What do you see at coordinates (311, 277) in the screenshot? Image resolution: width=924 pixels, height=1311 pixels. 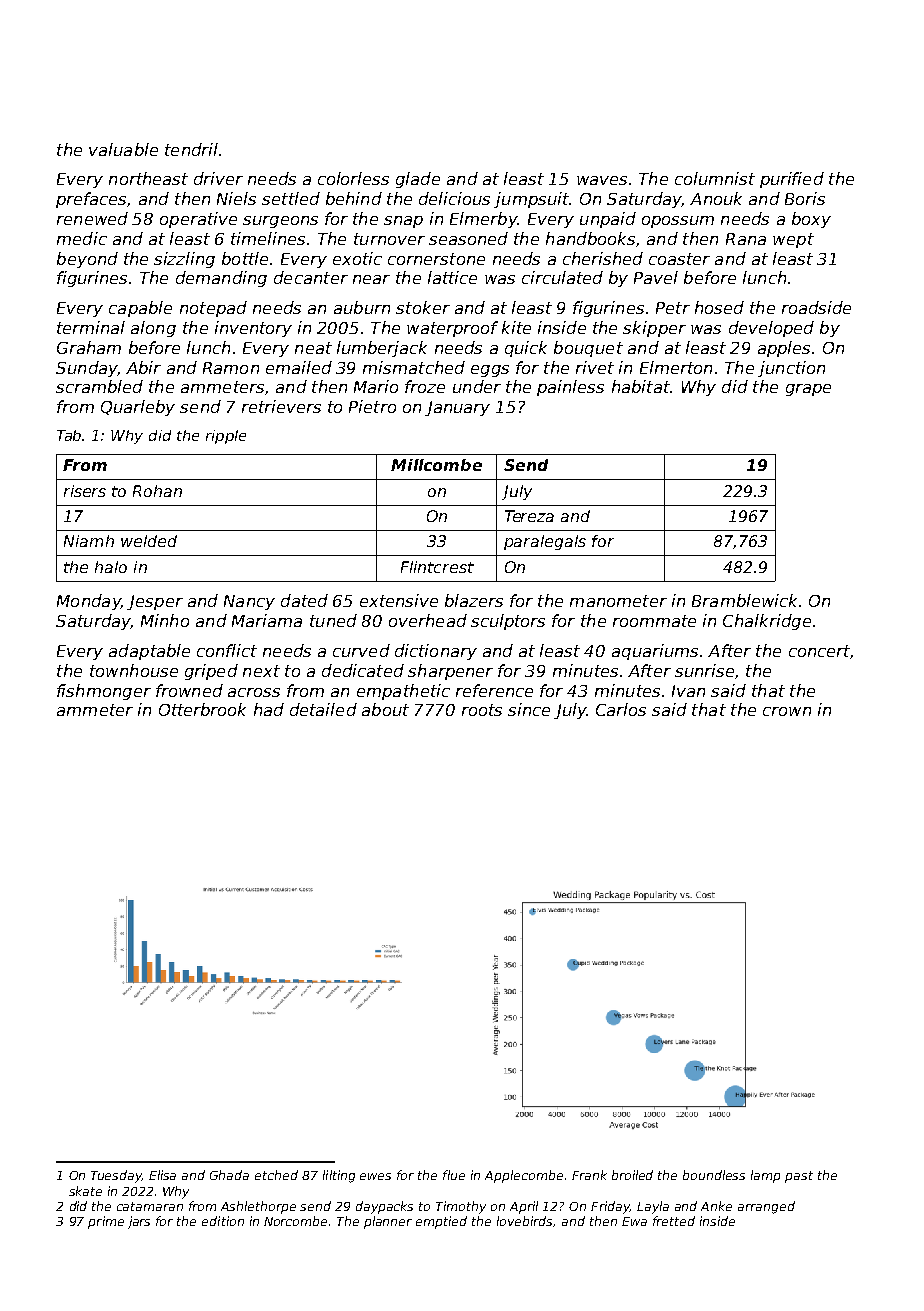 I see `decanter` at bounding box center [311, 277].
